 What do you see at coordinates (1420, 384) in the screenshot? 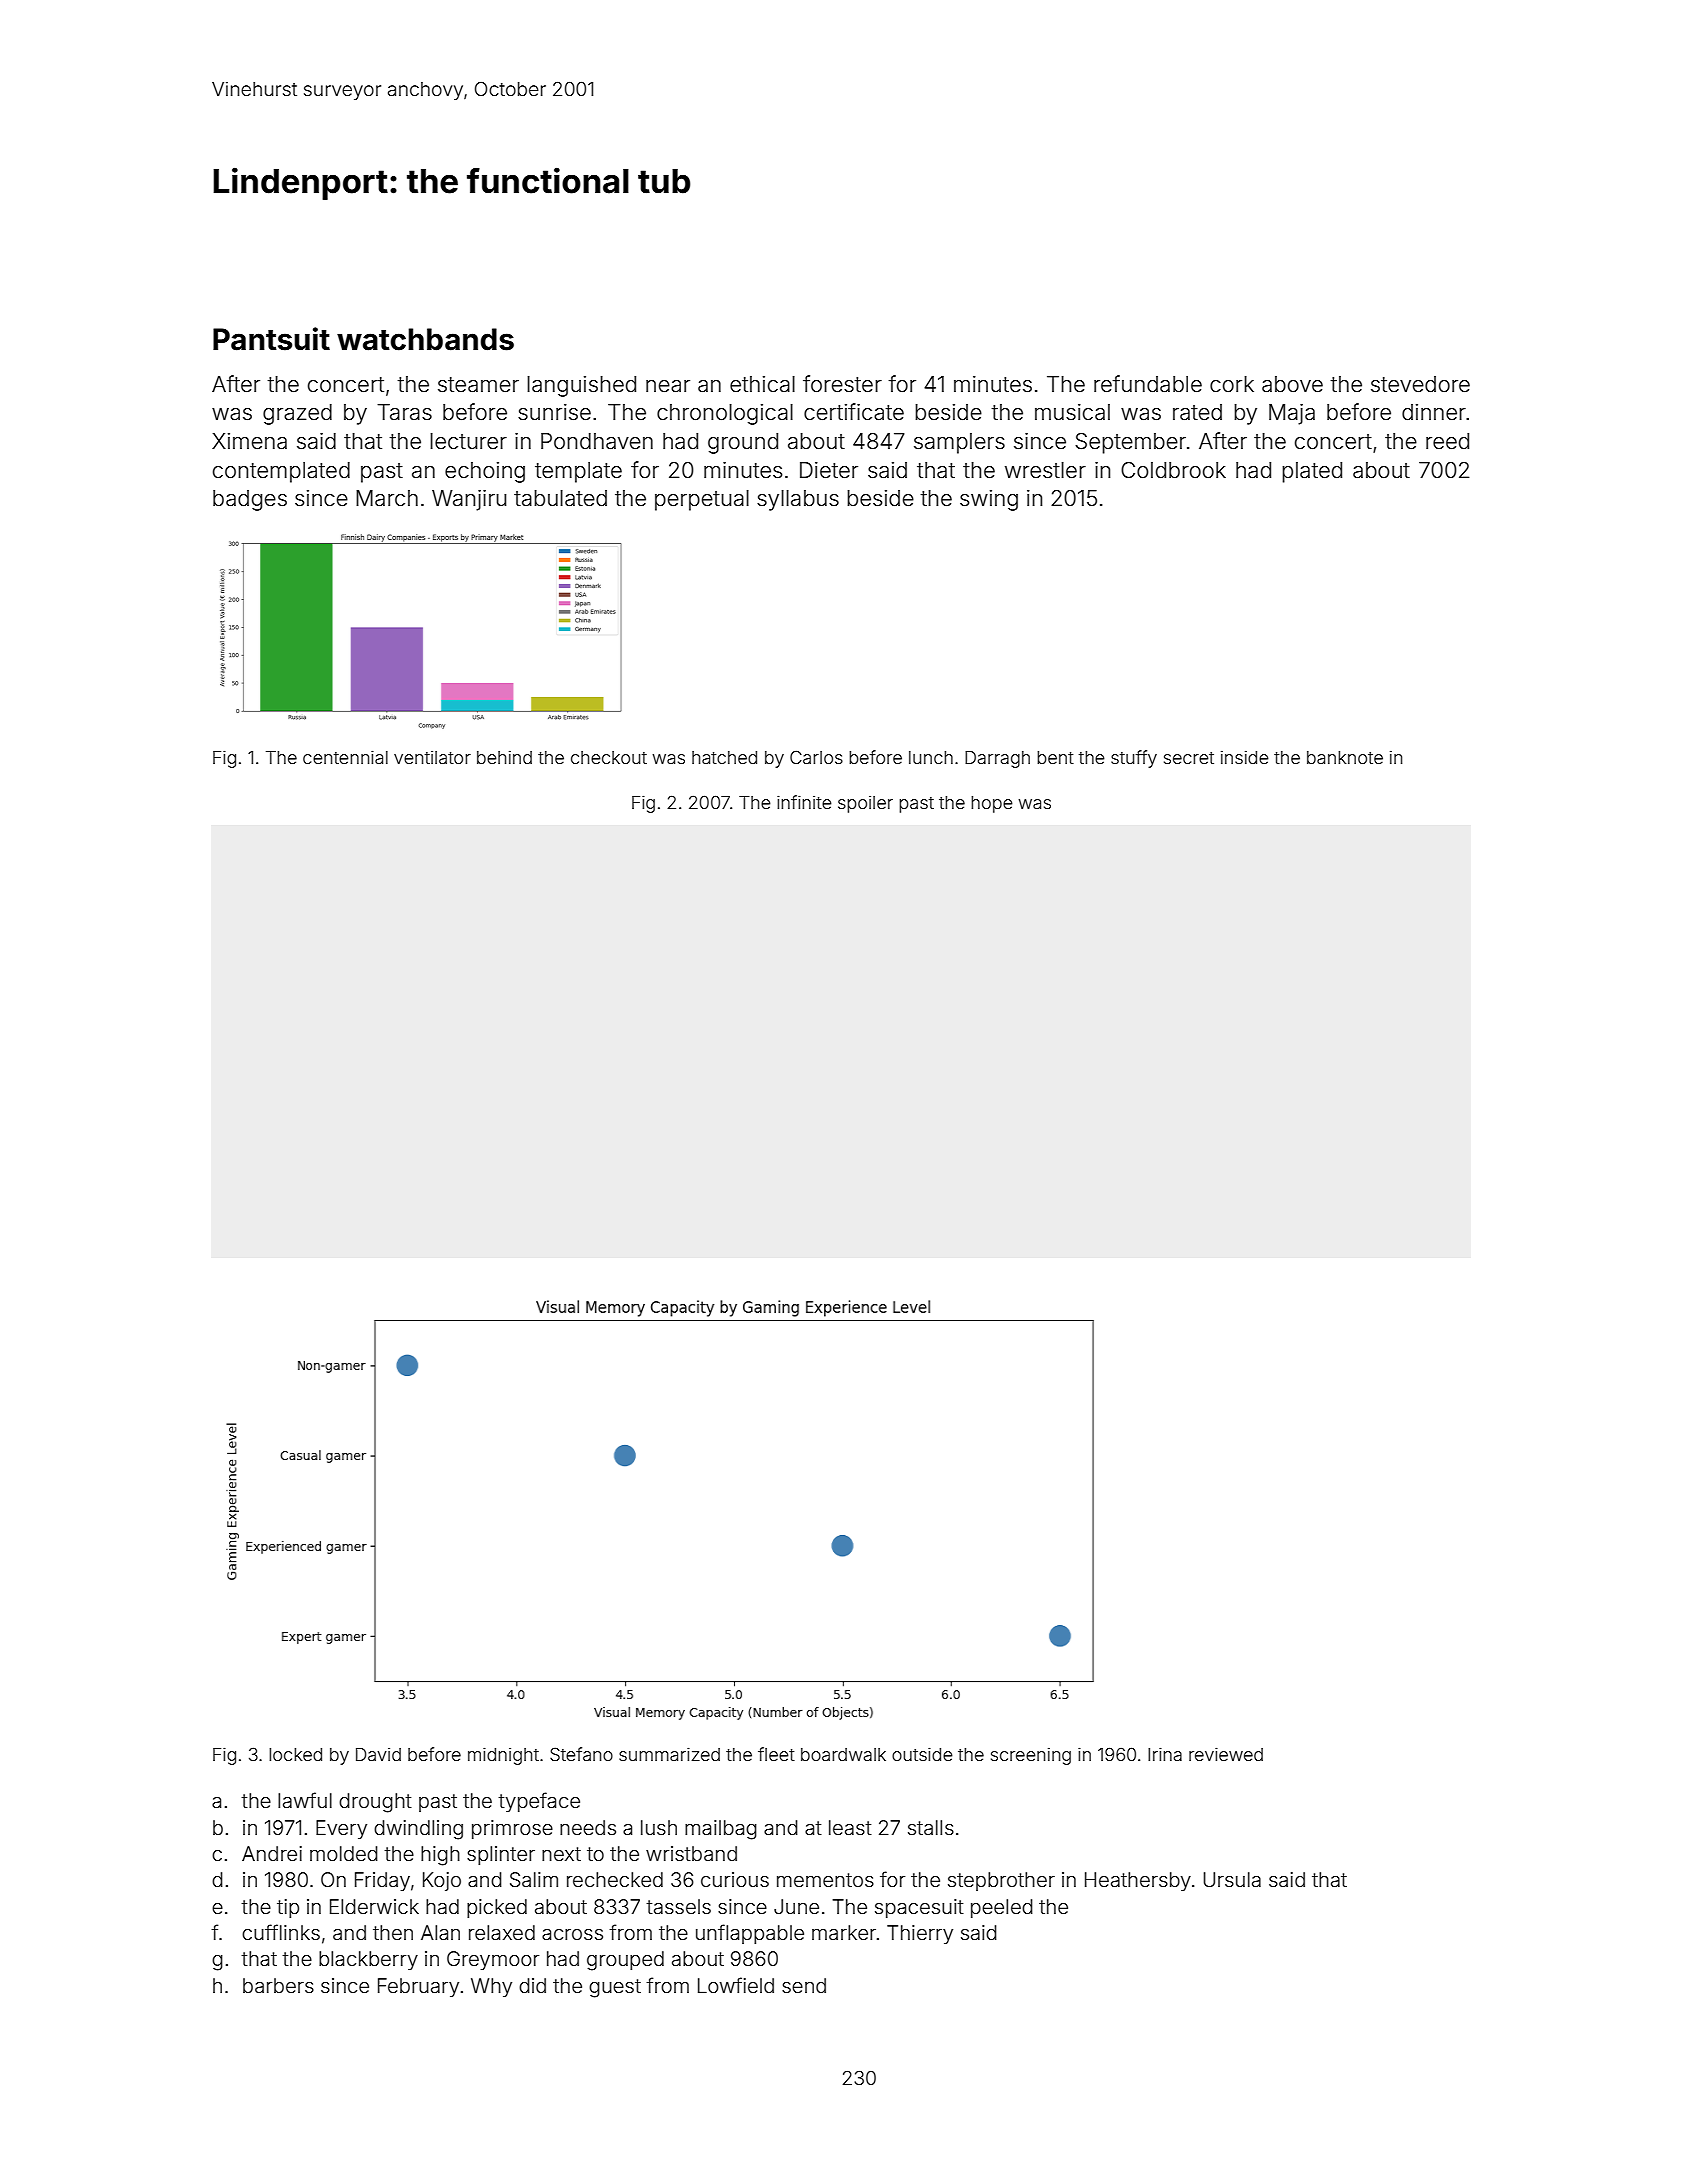
I see `stevedore` at bounding box center [1420, 384].
